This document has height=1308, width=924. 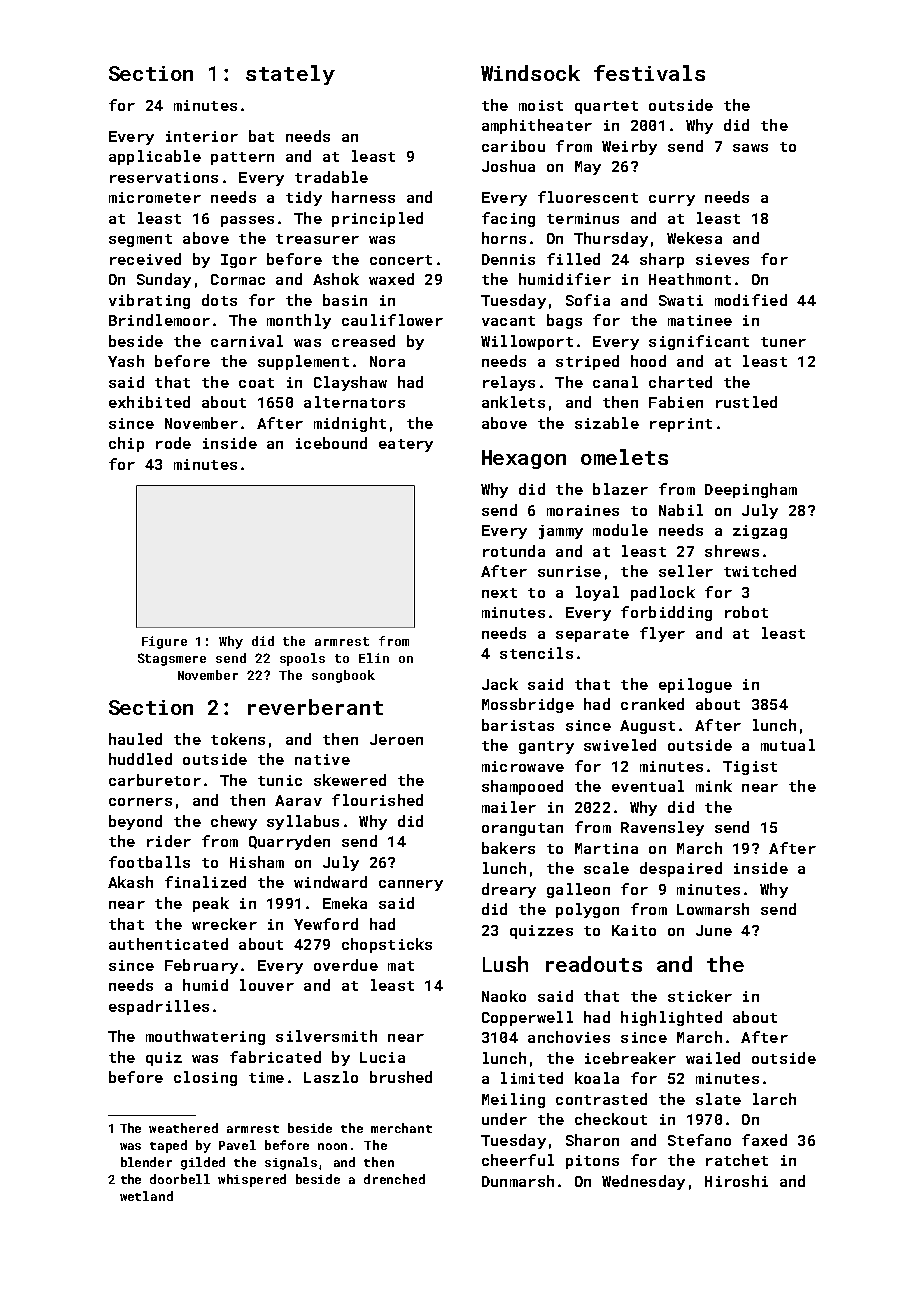 I want to click on Lowmarsh, so click(x=713, y=909).
